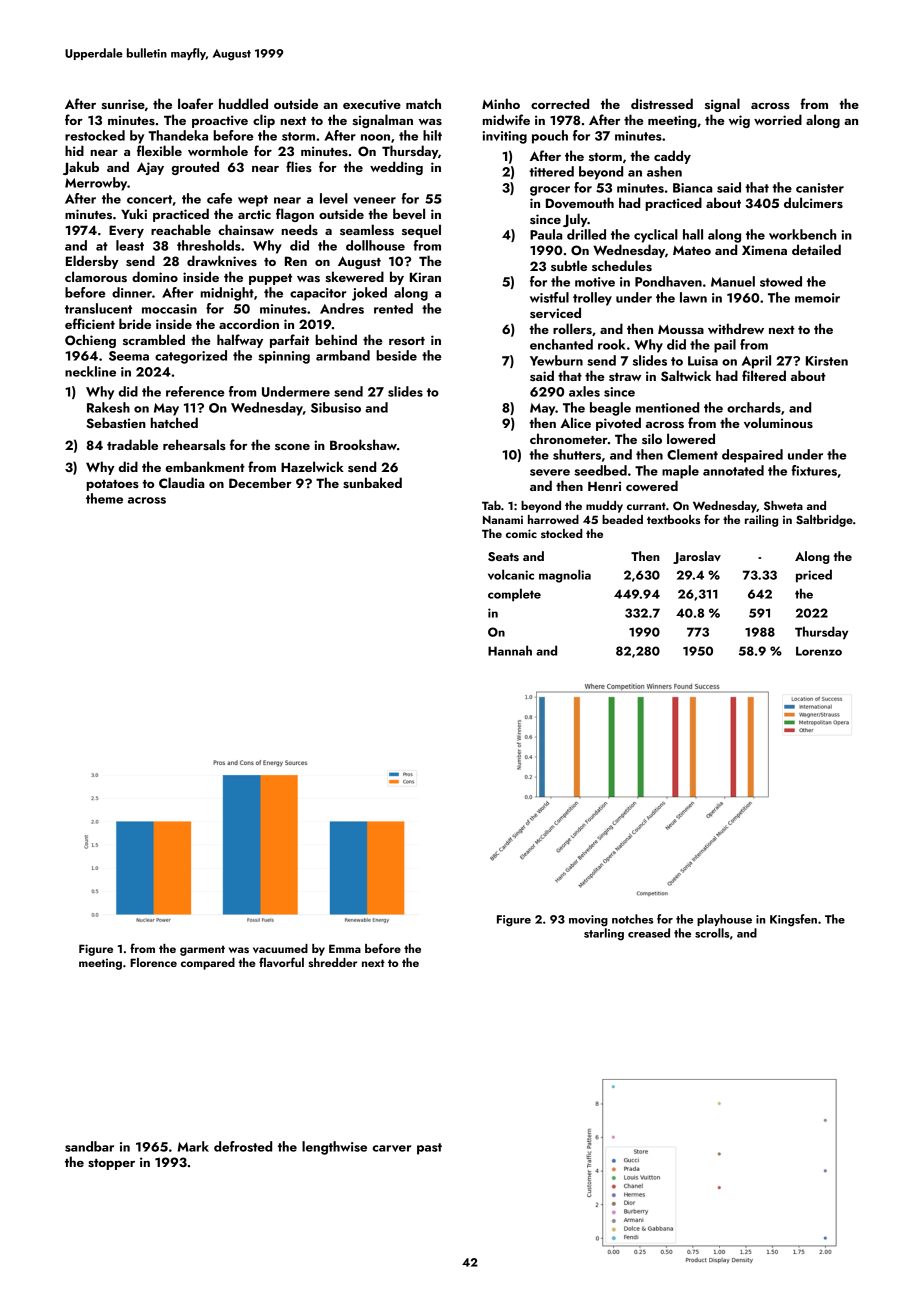 This screenshot has height=1308, width=924. Describe the element at coordinates (504, 137) in the screenshot. I see `inviting` at that location.
